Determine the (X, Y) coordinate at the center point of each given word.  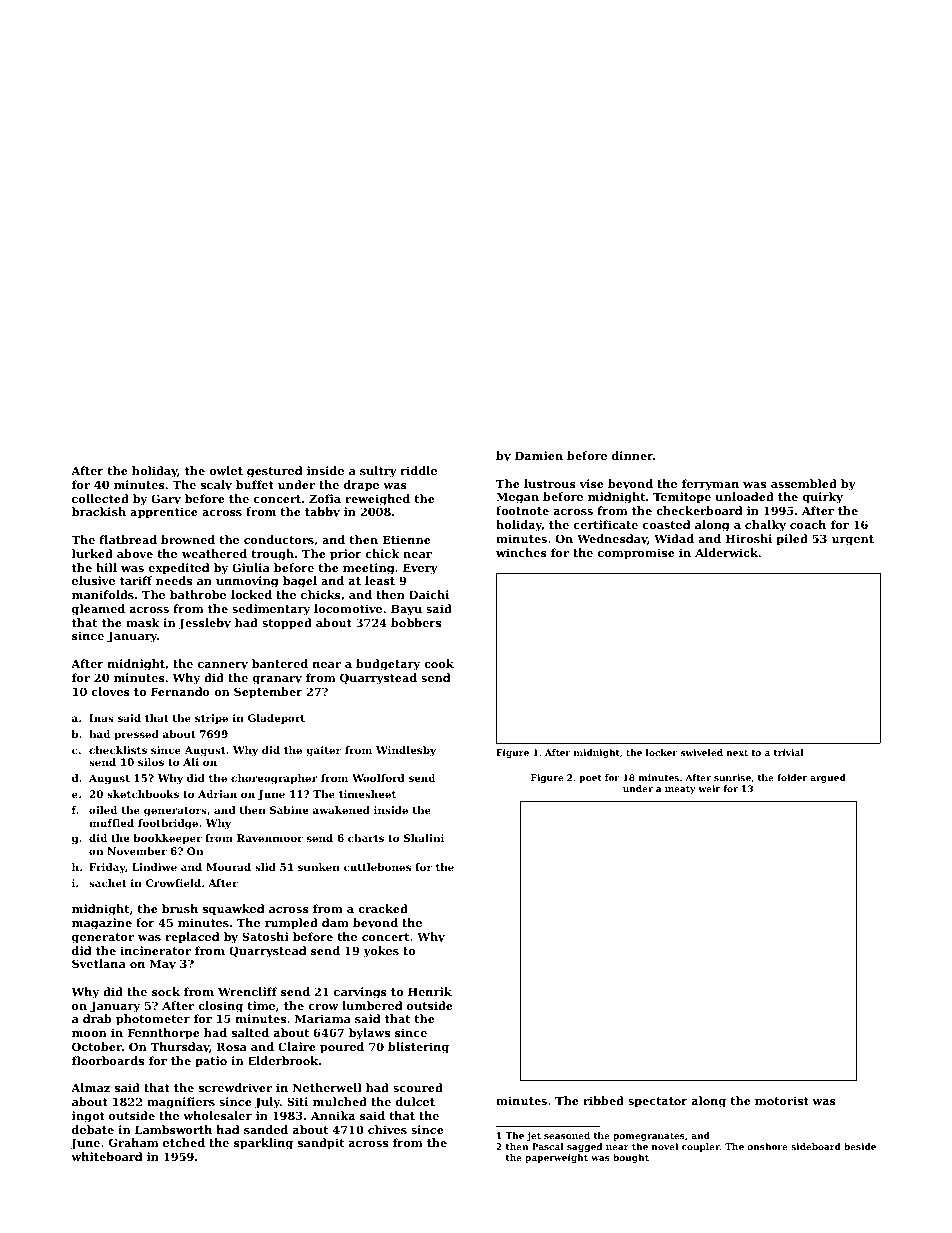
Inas (101, 718)
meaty (680, 790)
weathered (214, 553)
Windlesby (406, 751)
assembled (804, 483)
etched (184, 1142)
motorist (782, 1100)
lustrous (550, 483)
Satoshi (265, 936)
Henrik (430, 991)
